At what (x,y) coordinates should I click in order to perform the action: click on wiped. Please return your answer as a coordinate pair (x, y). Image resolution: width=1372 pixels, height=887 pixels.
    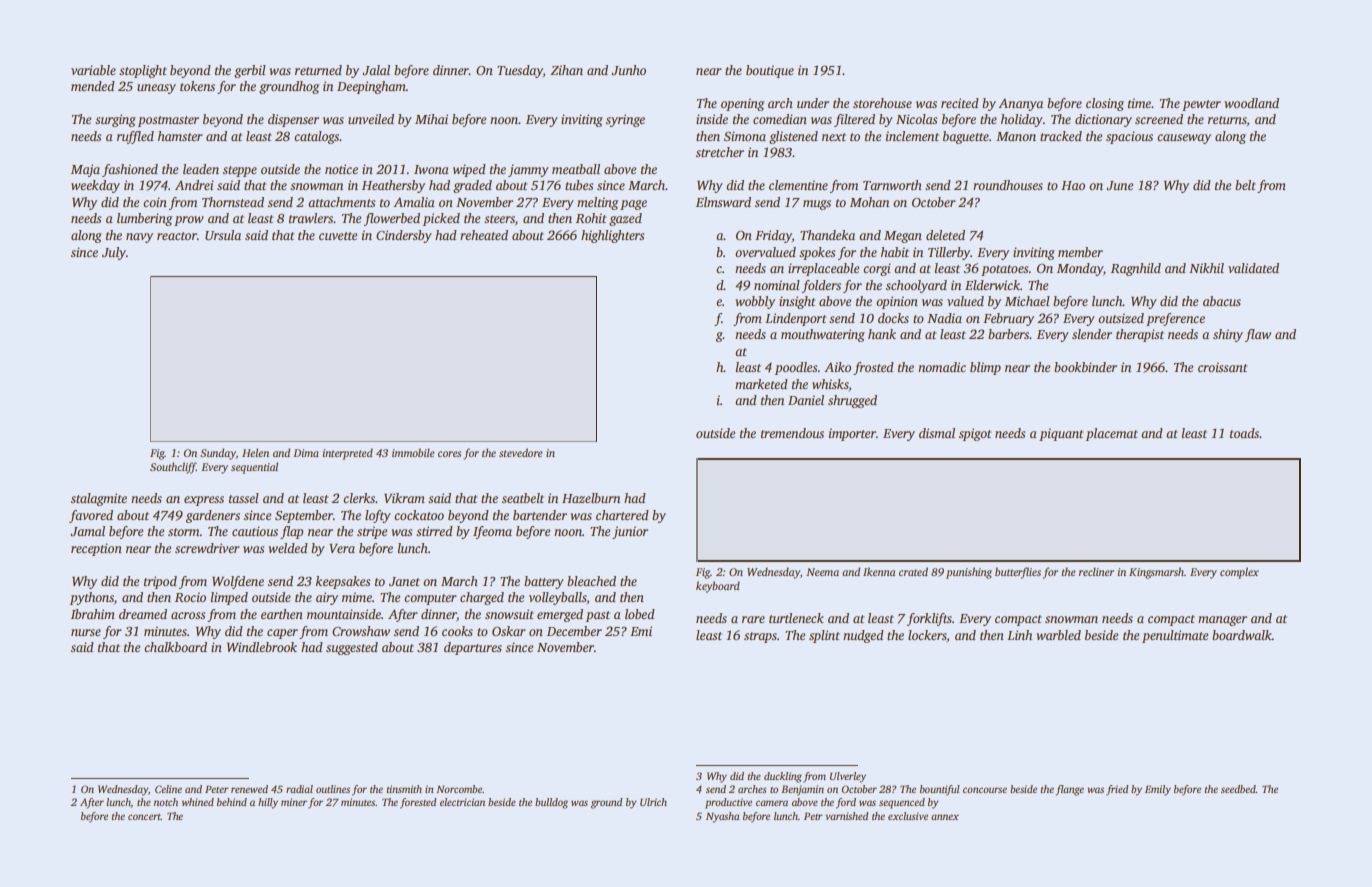
    Looking at the image, I should click on (469, 170).
